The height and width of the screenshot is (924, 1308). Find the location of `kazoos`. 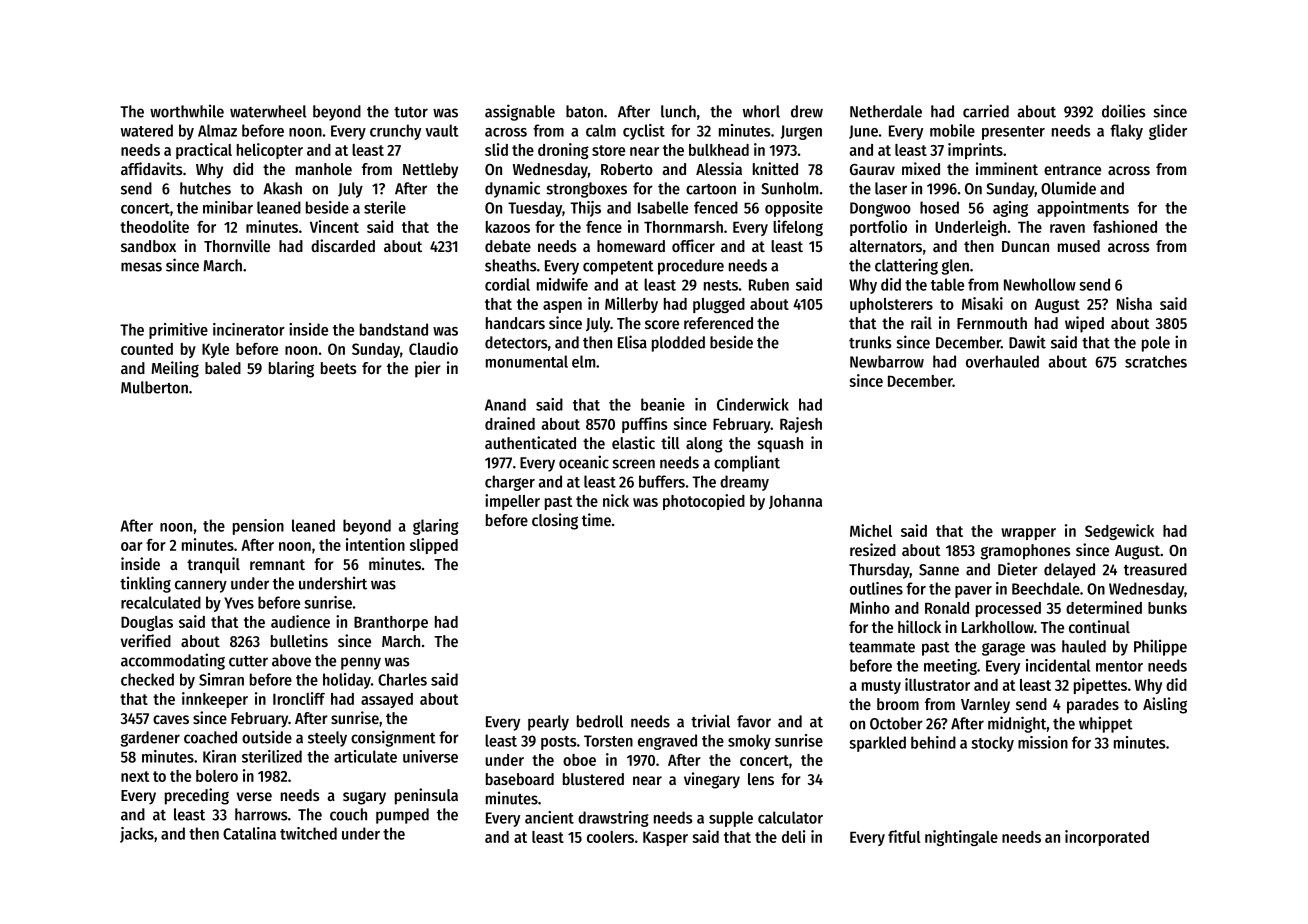

kazoos is located at coordinates (508, 227).
